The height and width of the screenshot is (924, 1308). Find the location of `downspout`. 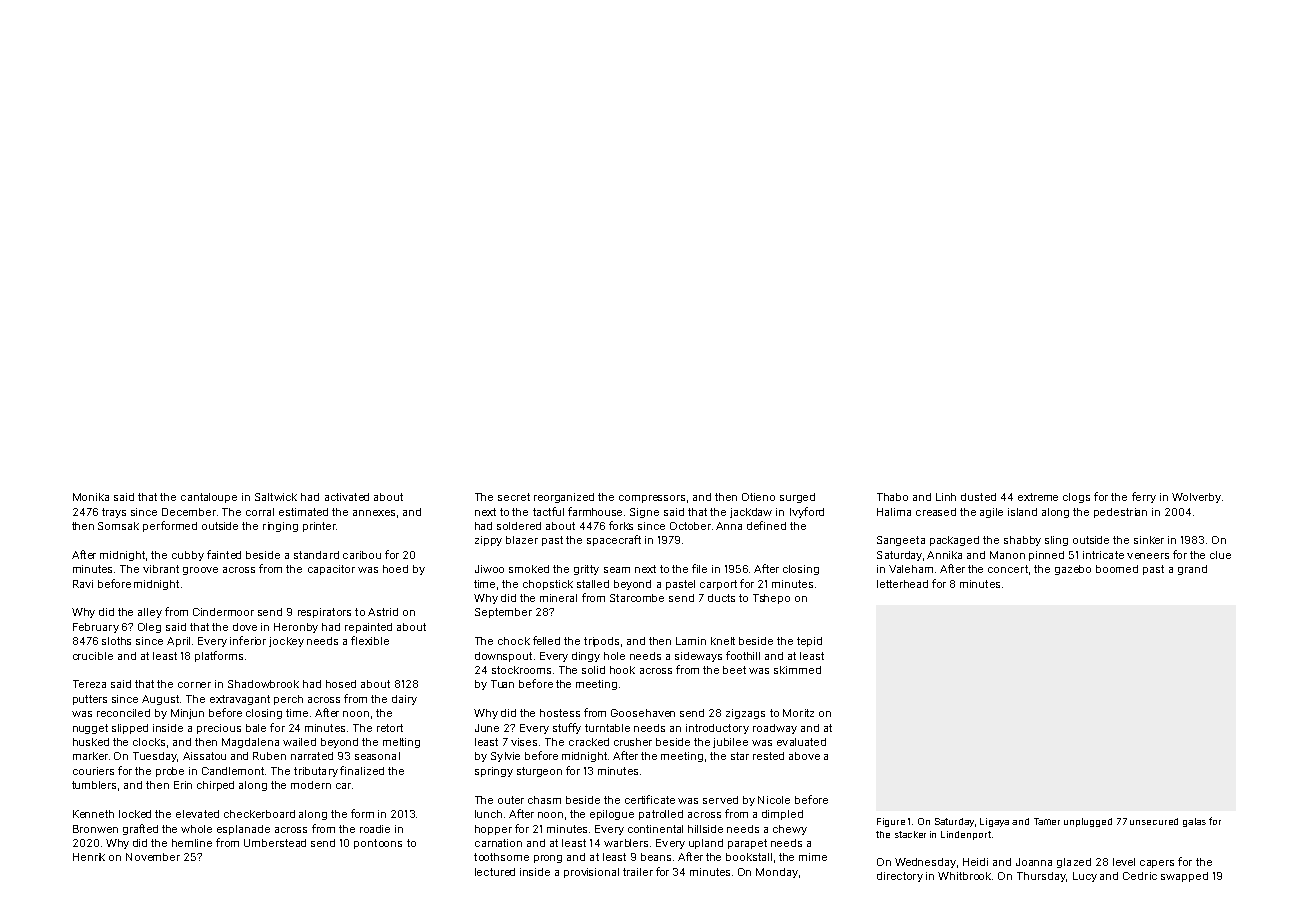

downspout is located at coordinates (503, 657).
